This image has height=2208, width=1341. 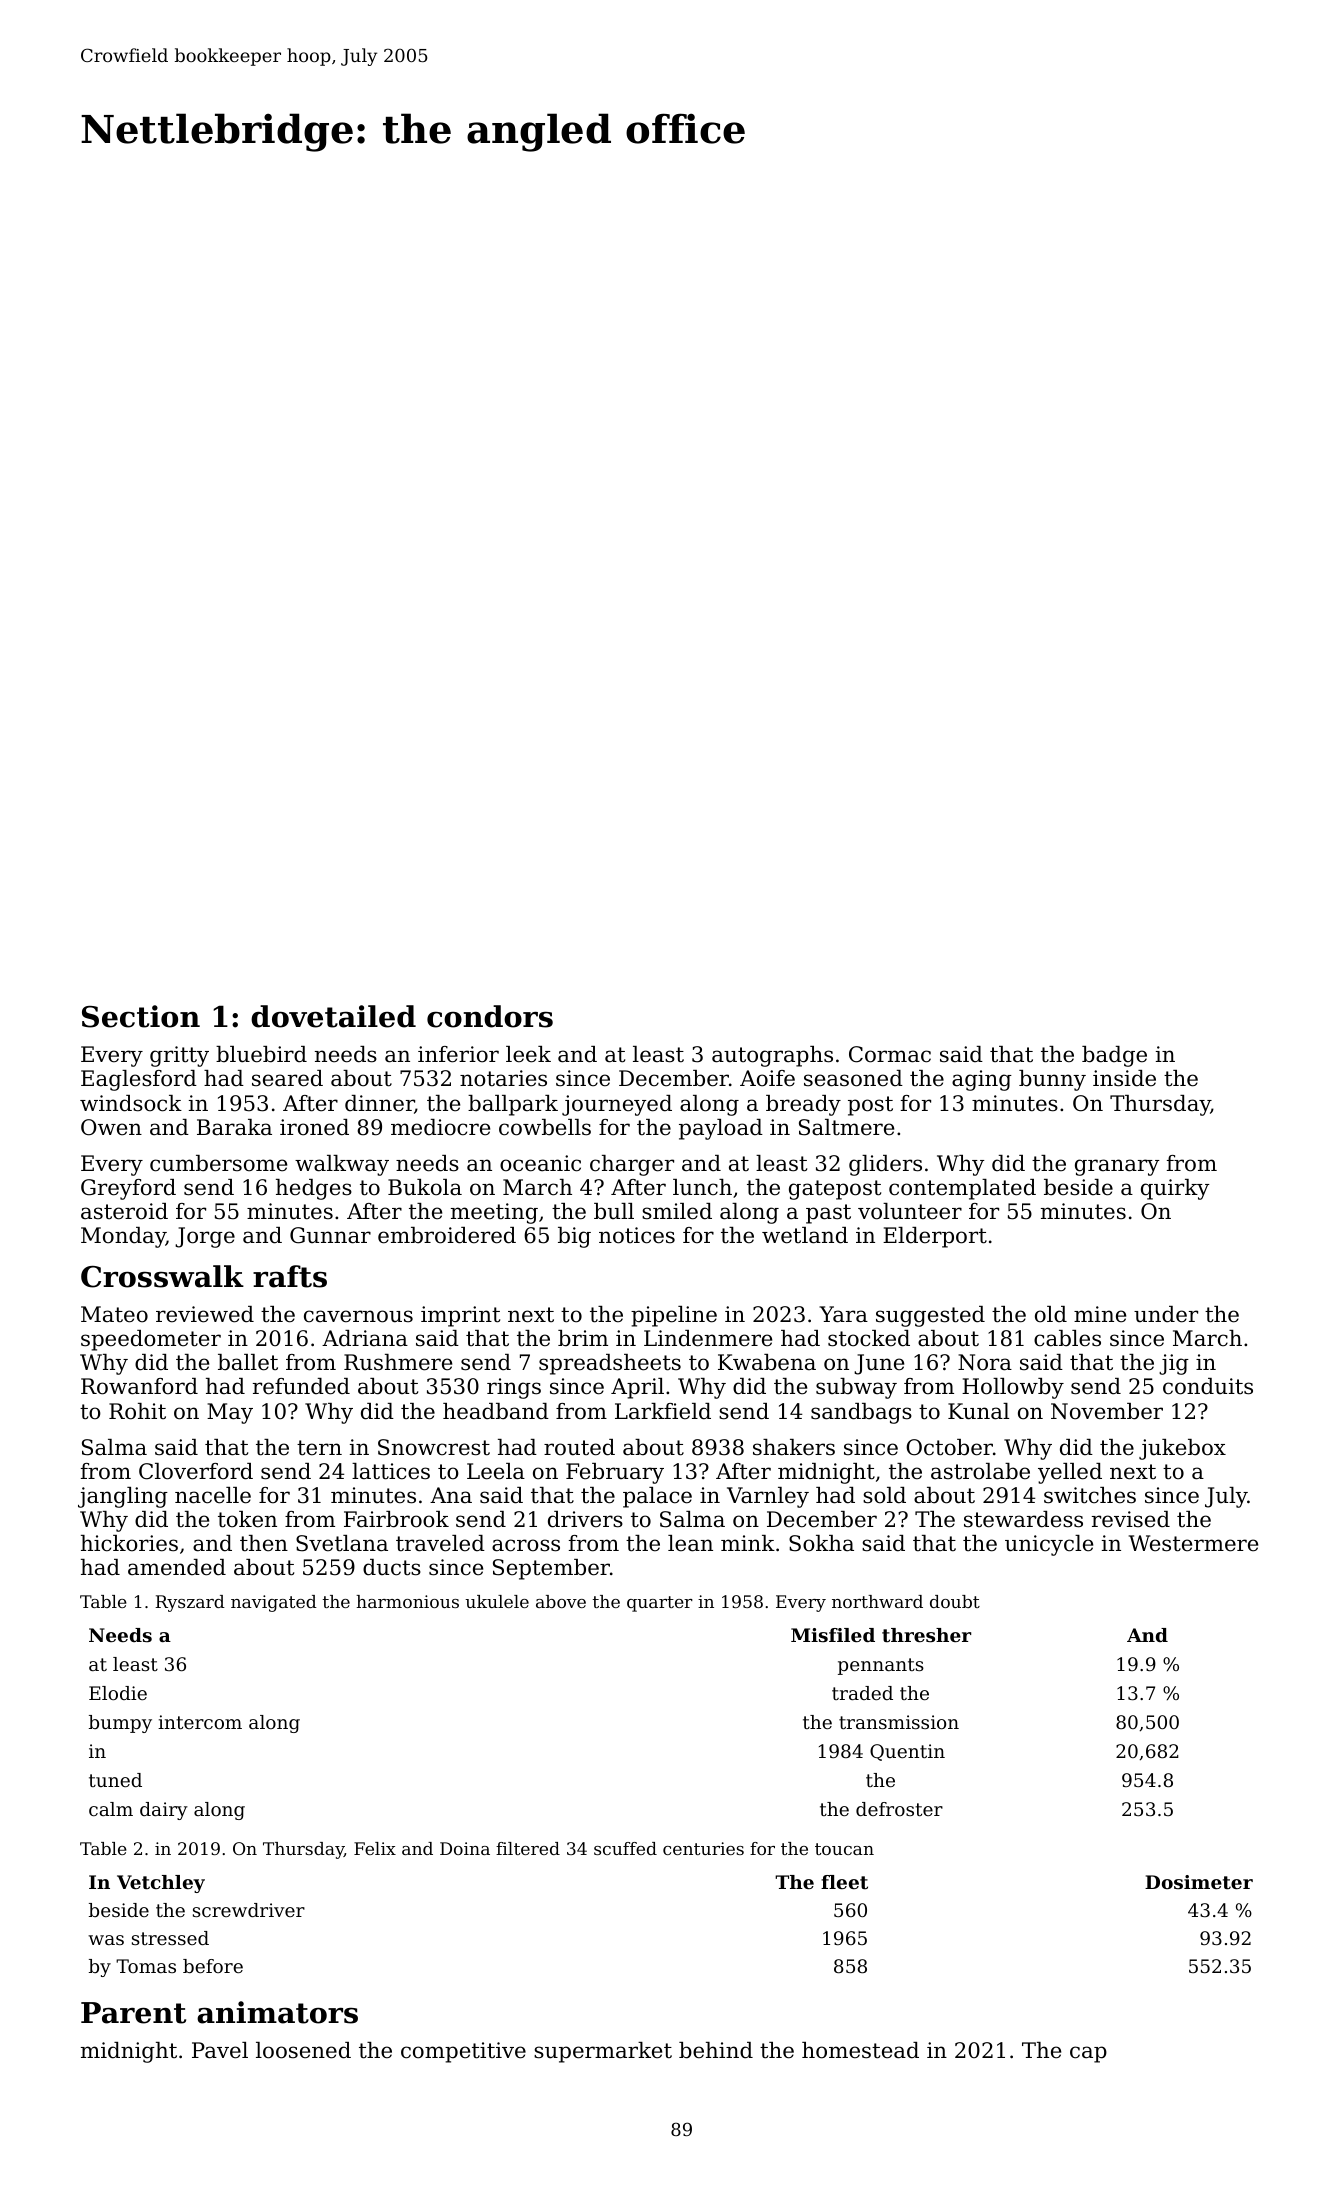 What do you see at coordinates (617, 1105) in the image?
I see `journeyed` at bounding box center [617, 1105].
